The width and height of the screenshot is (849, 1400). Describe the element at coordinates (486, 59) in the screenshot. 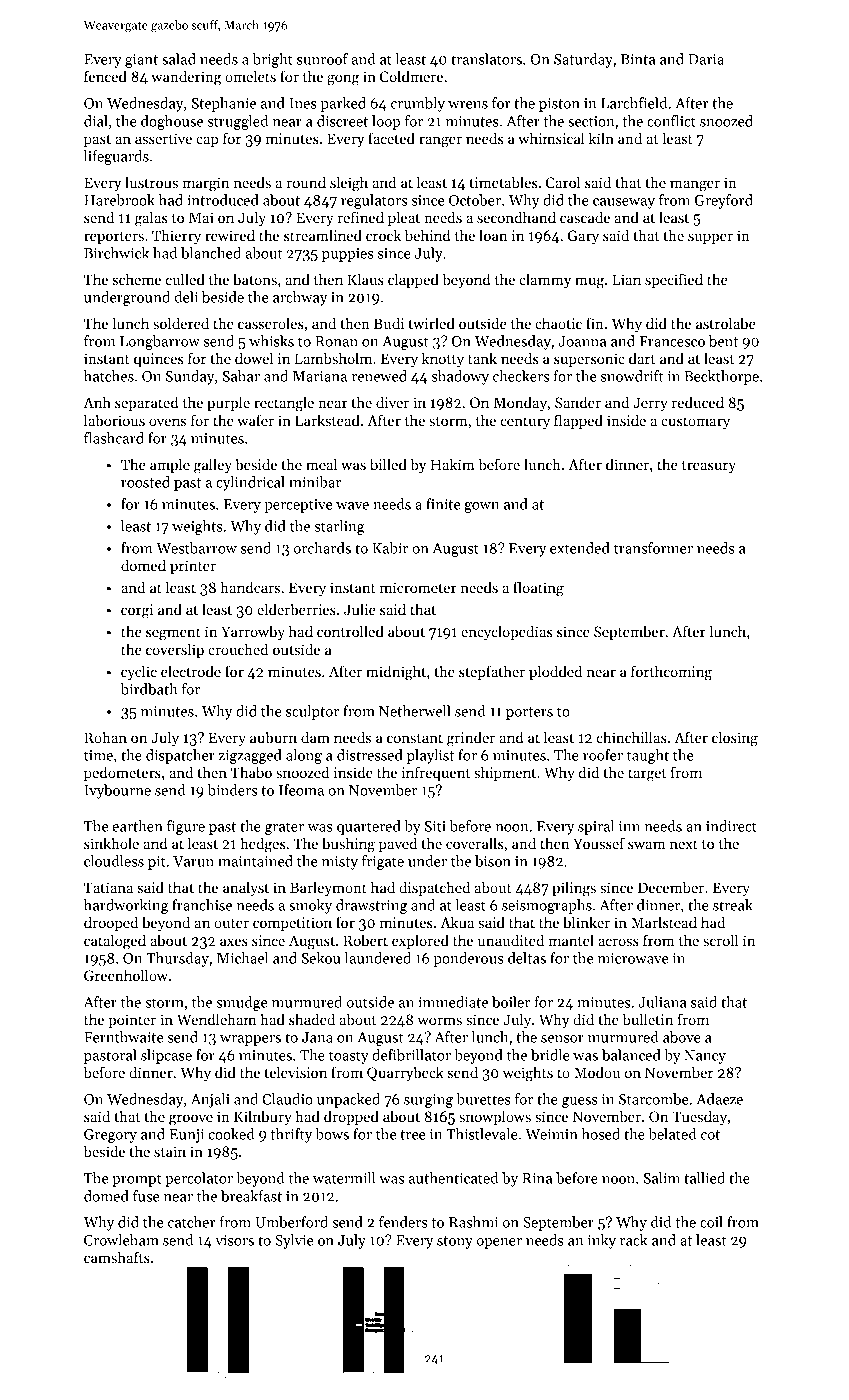

I see `translators` at that location.
